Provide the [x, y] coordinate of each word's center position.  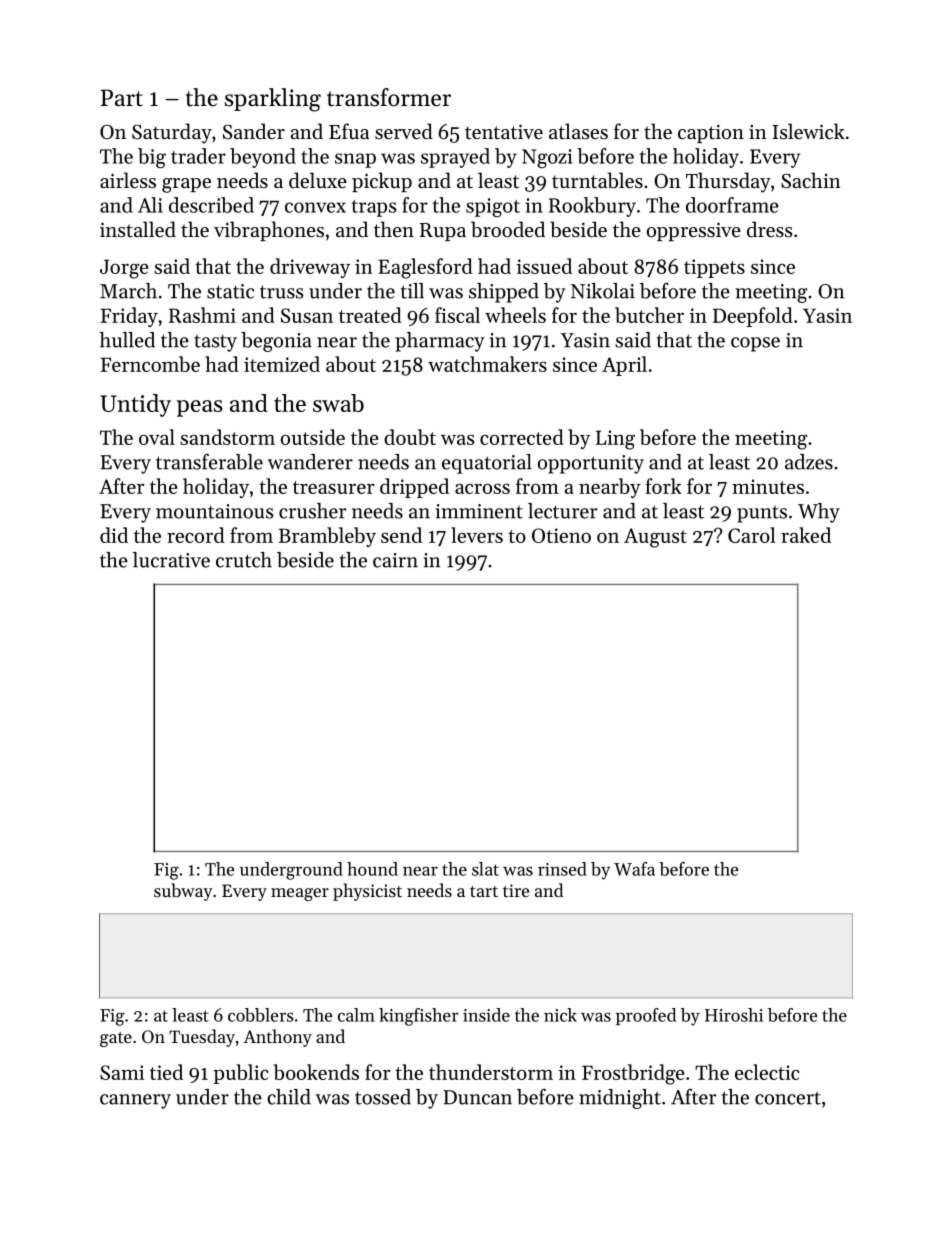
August [655, 538]
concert [788, 1098]
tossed [383, 1097]
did [114, 535]
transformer [389, 97]
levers [477, 535]
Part [122, 98]
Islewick [808, 131]
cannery [135, 1101]
